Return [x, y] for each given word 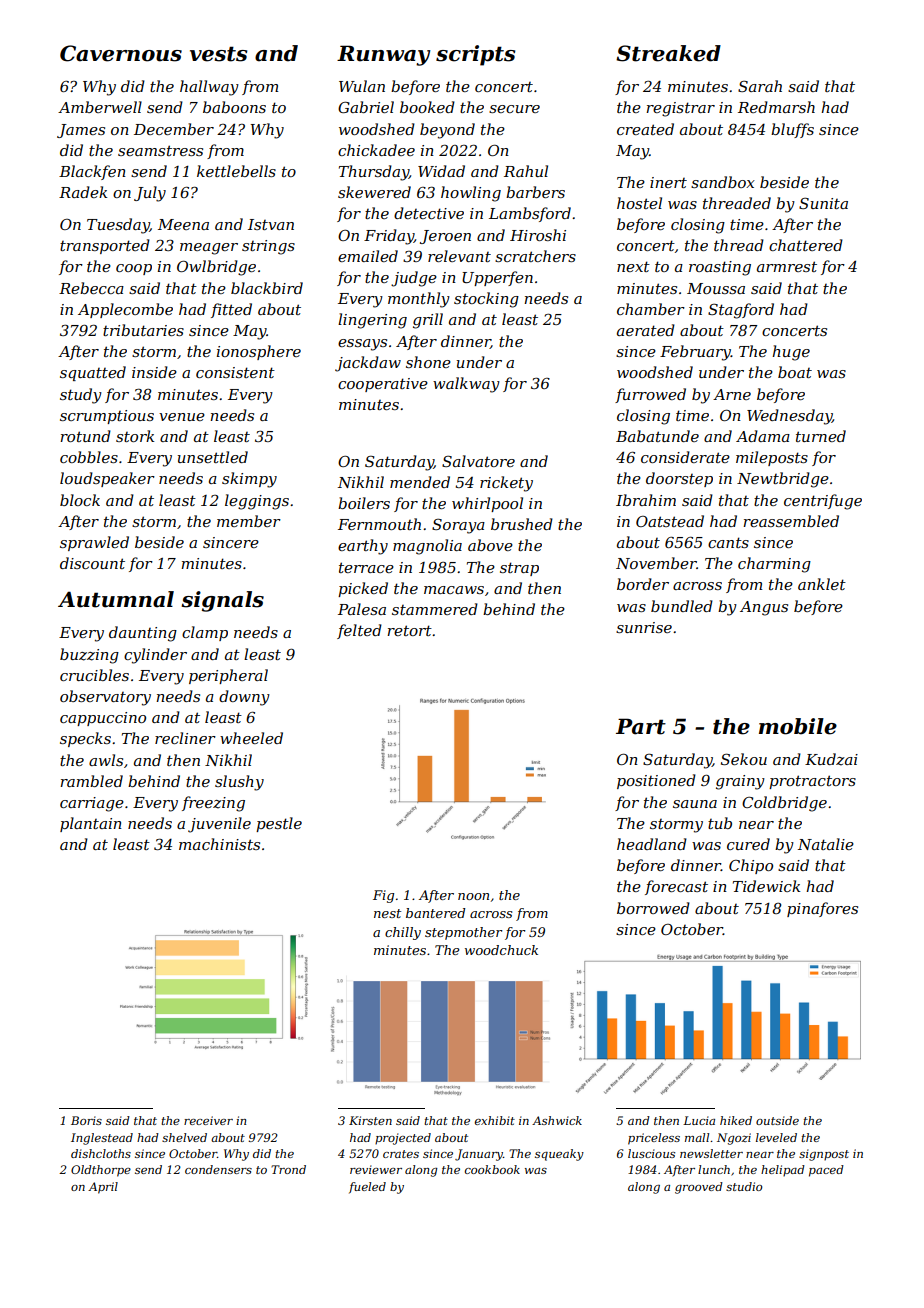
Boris [86, 1120]
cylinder [155, 656]
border [643, 584]
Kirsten [370, 1120]
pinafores [822, 909]
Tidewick [766, 886]
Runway [384, 55]
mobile [798, 726]
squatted [93, 373]
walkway [466, 385]
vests [218, 54]
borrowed [653, 908]
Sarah [760, 86]
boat [795, 372]
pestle [279, 824]
